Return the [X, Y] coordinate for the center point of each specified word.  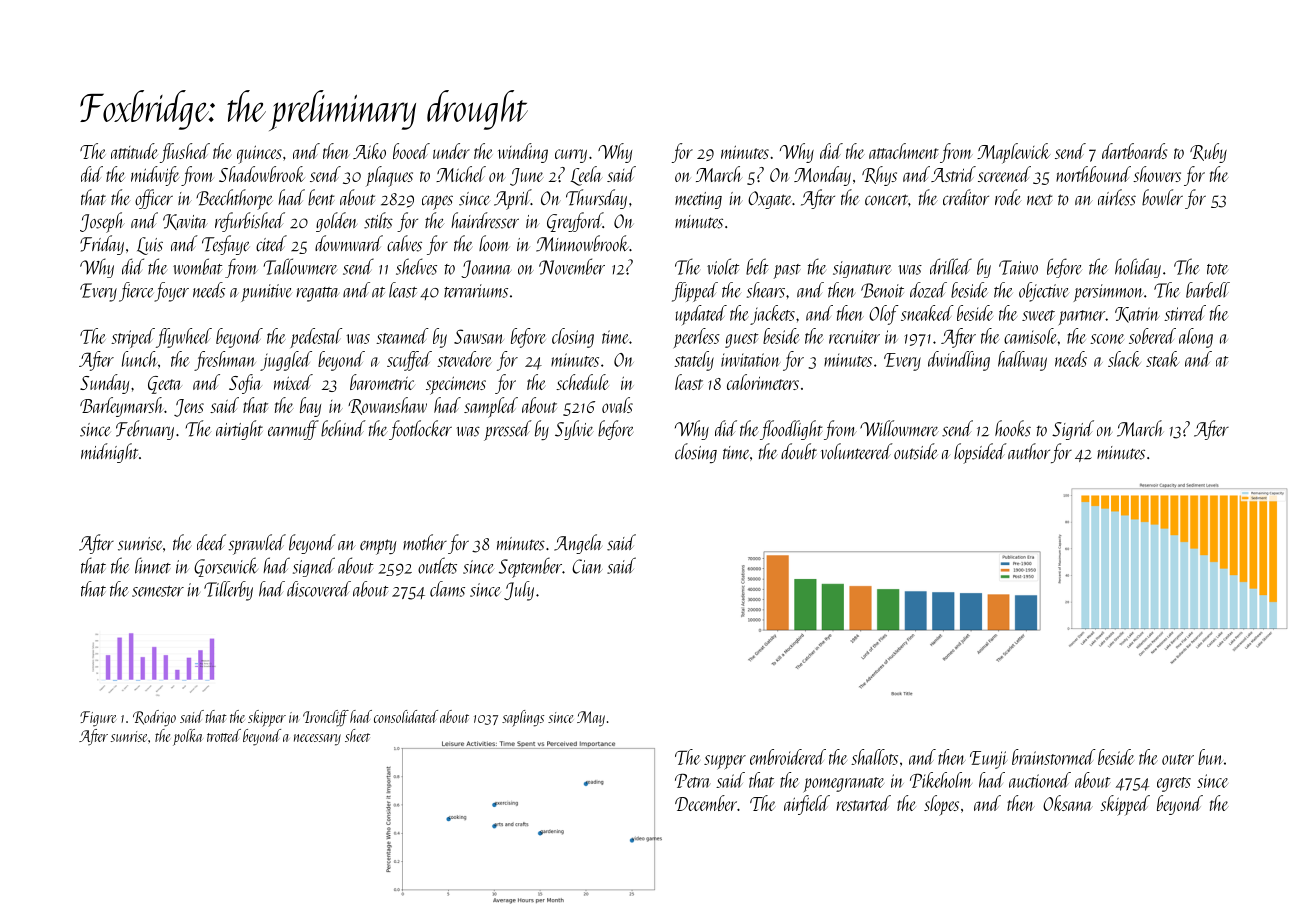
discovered [319, 589]
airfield [807, 805]
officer [154, 199]
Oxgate [770, 200]
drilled [951, 266]
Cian [587, 566]
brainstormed [1054, 757]
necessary [317, 740]
